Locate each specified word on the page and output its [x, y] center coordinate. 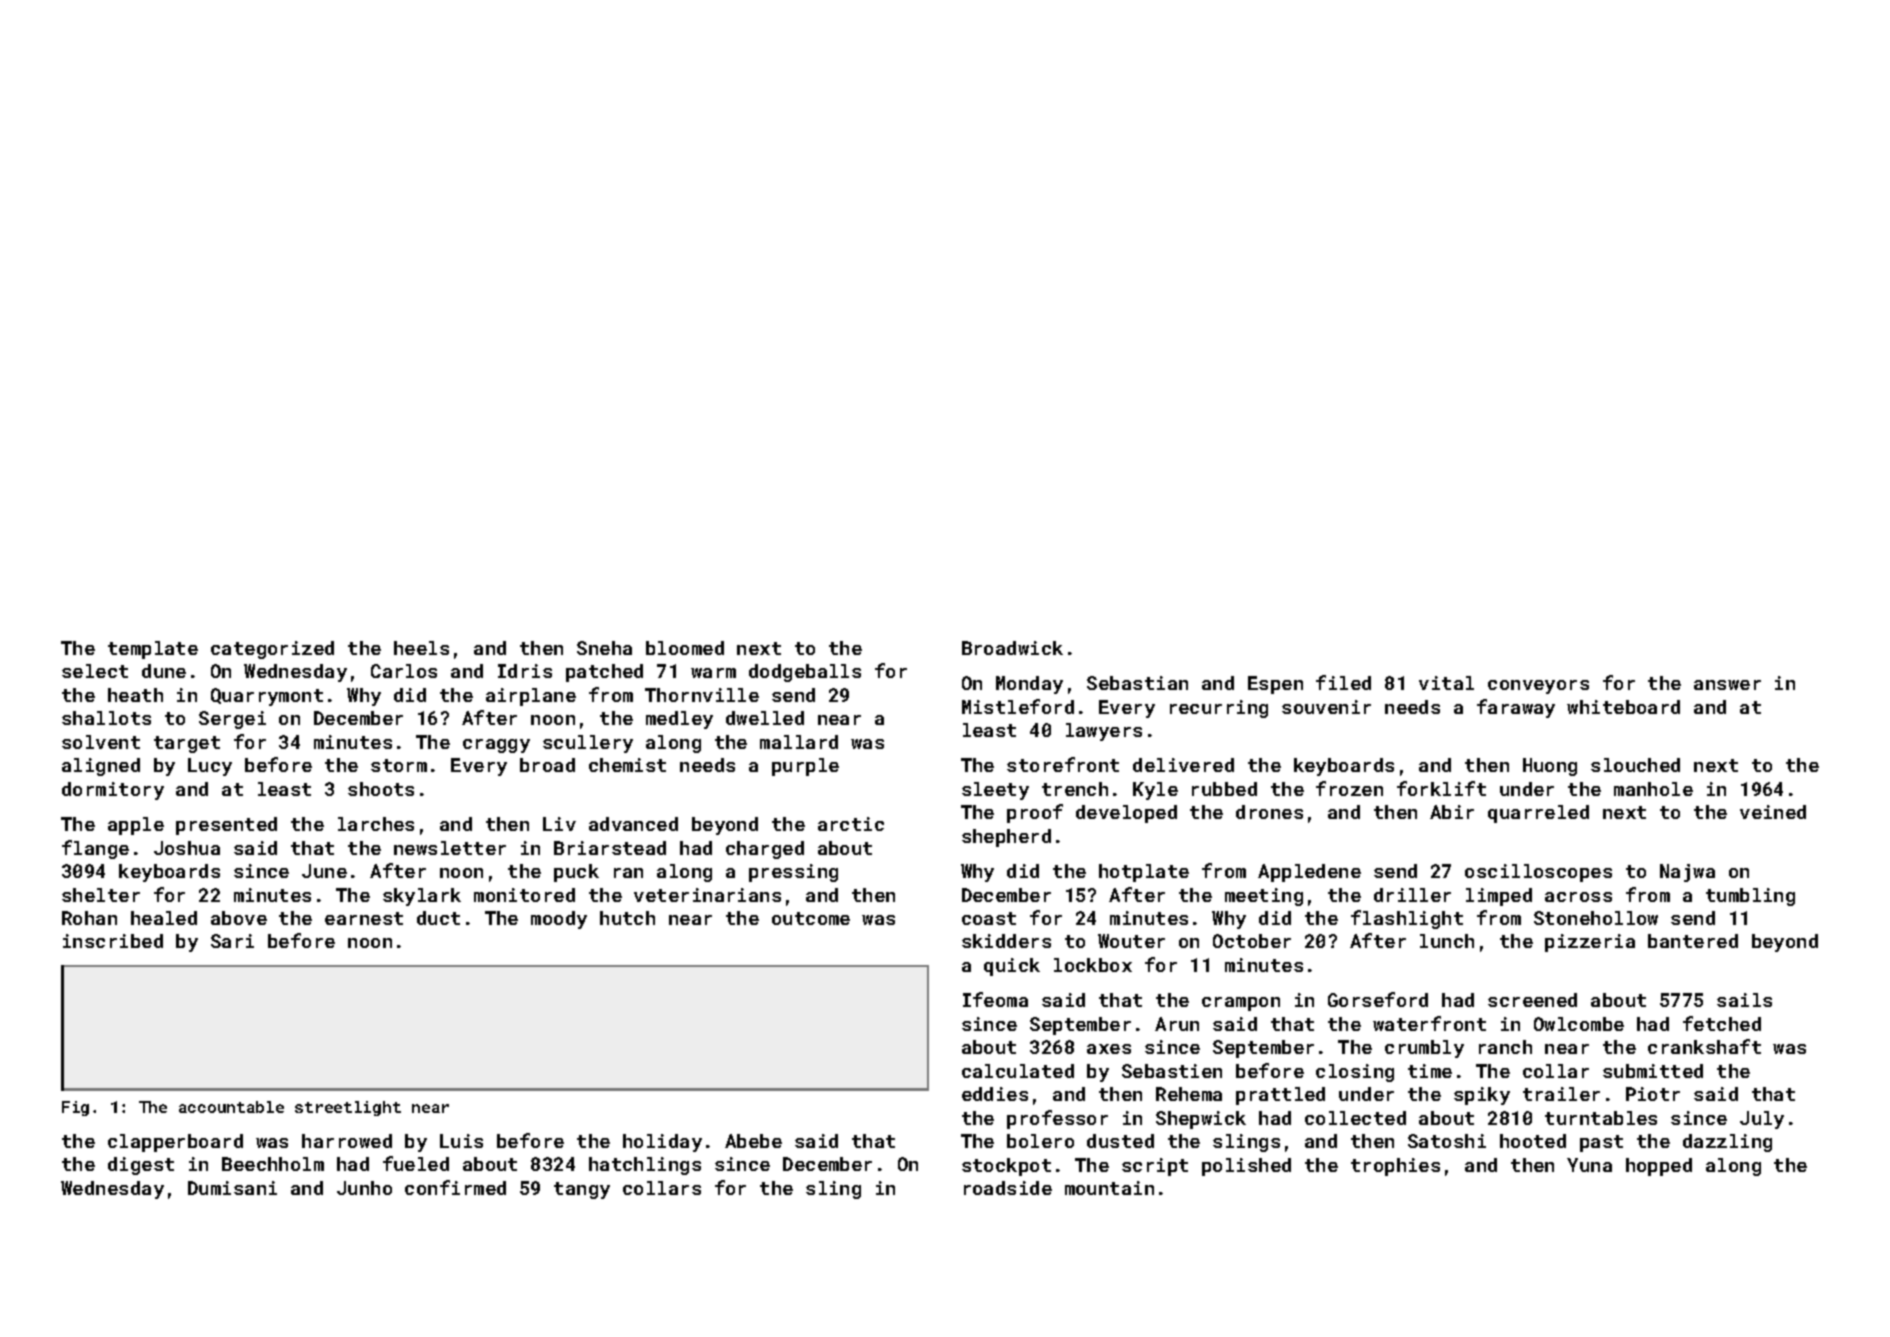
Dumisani [232, 1188]
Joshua [187, 848]
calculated [1018, 1071]
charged [765, 850]
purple [805, 767]
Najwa [1687, 873]
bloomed [685, 648]
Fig [75, 1108]
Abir [1452, 812]
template [153, 650]
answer [1727, 685]
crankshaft [1704, 1046]
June [324, 871]
